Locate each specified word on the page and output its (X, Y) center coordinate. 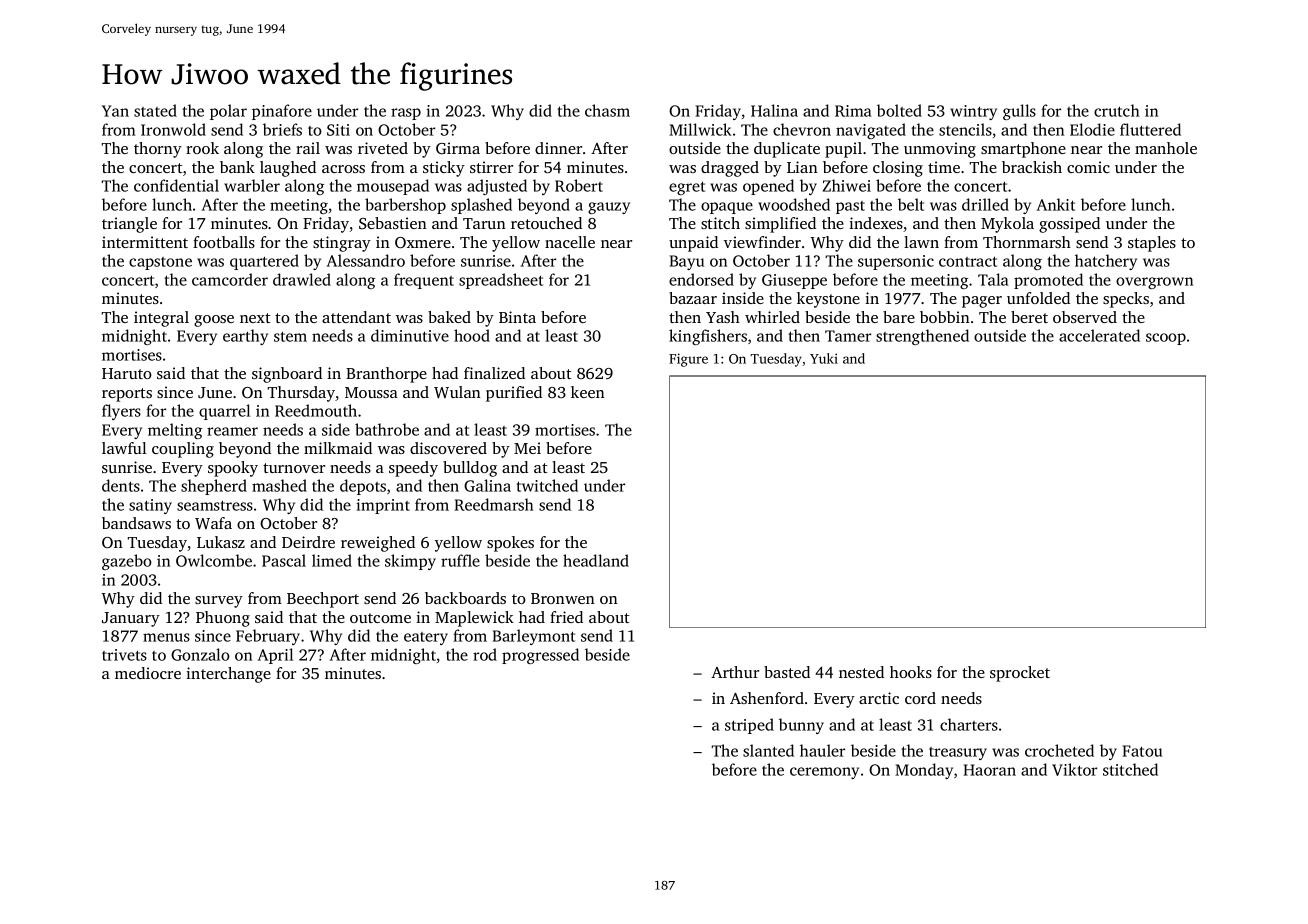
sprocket (1020, 674)
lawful (124, 448)
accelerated (1099, 335)
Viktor (1074, 769)
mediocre (148, 673)
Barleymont (534, 637)
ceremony (824, 773)
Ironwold (173, 129)
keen (588, 392)
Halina (774, 110)
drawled (302, 279)
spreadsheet (501, 281)
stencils (965, 129)
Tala (993, 279)
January (131, 619)
